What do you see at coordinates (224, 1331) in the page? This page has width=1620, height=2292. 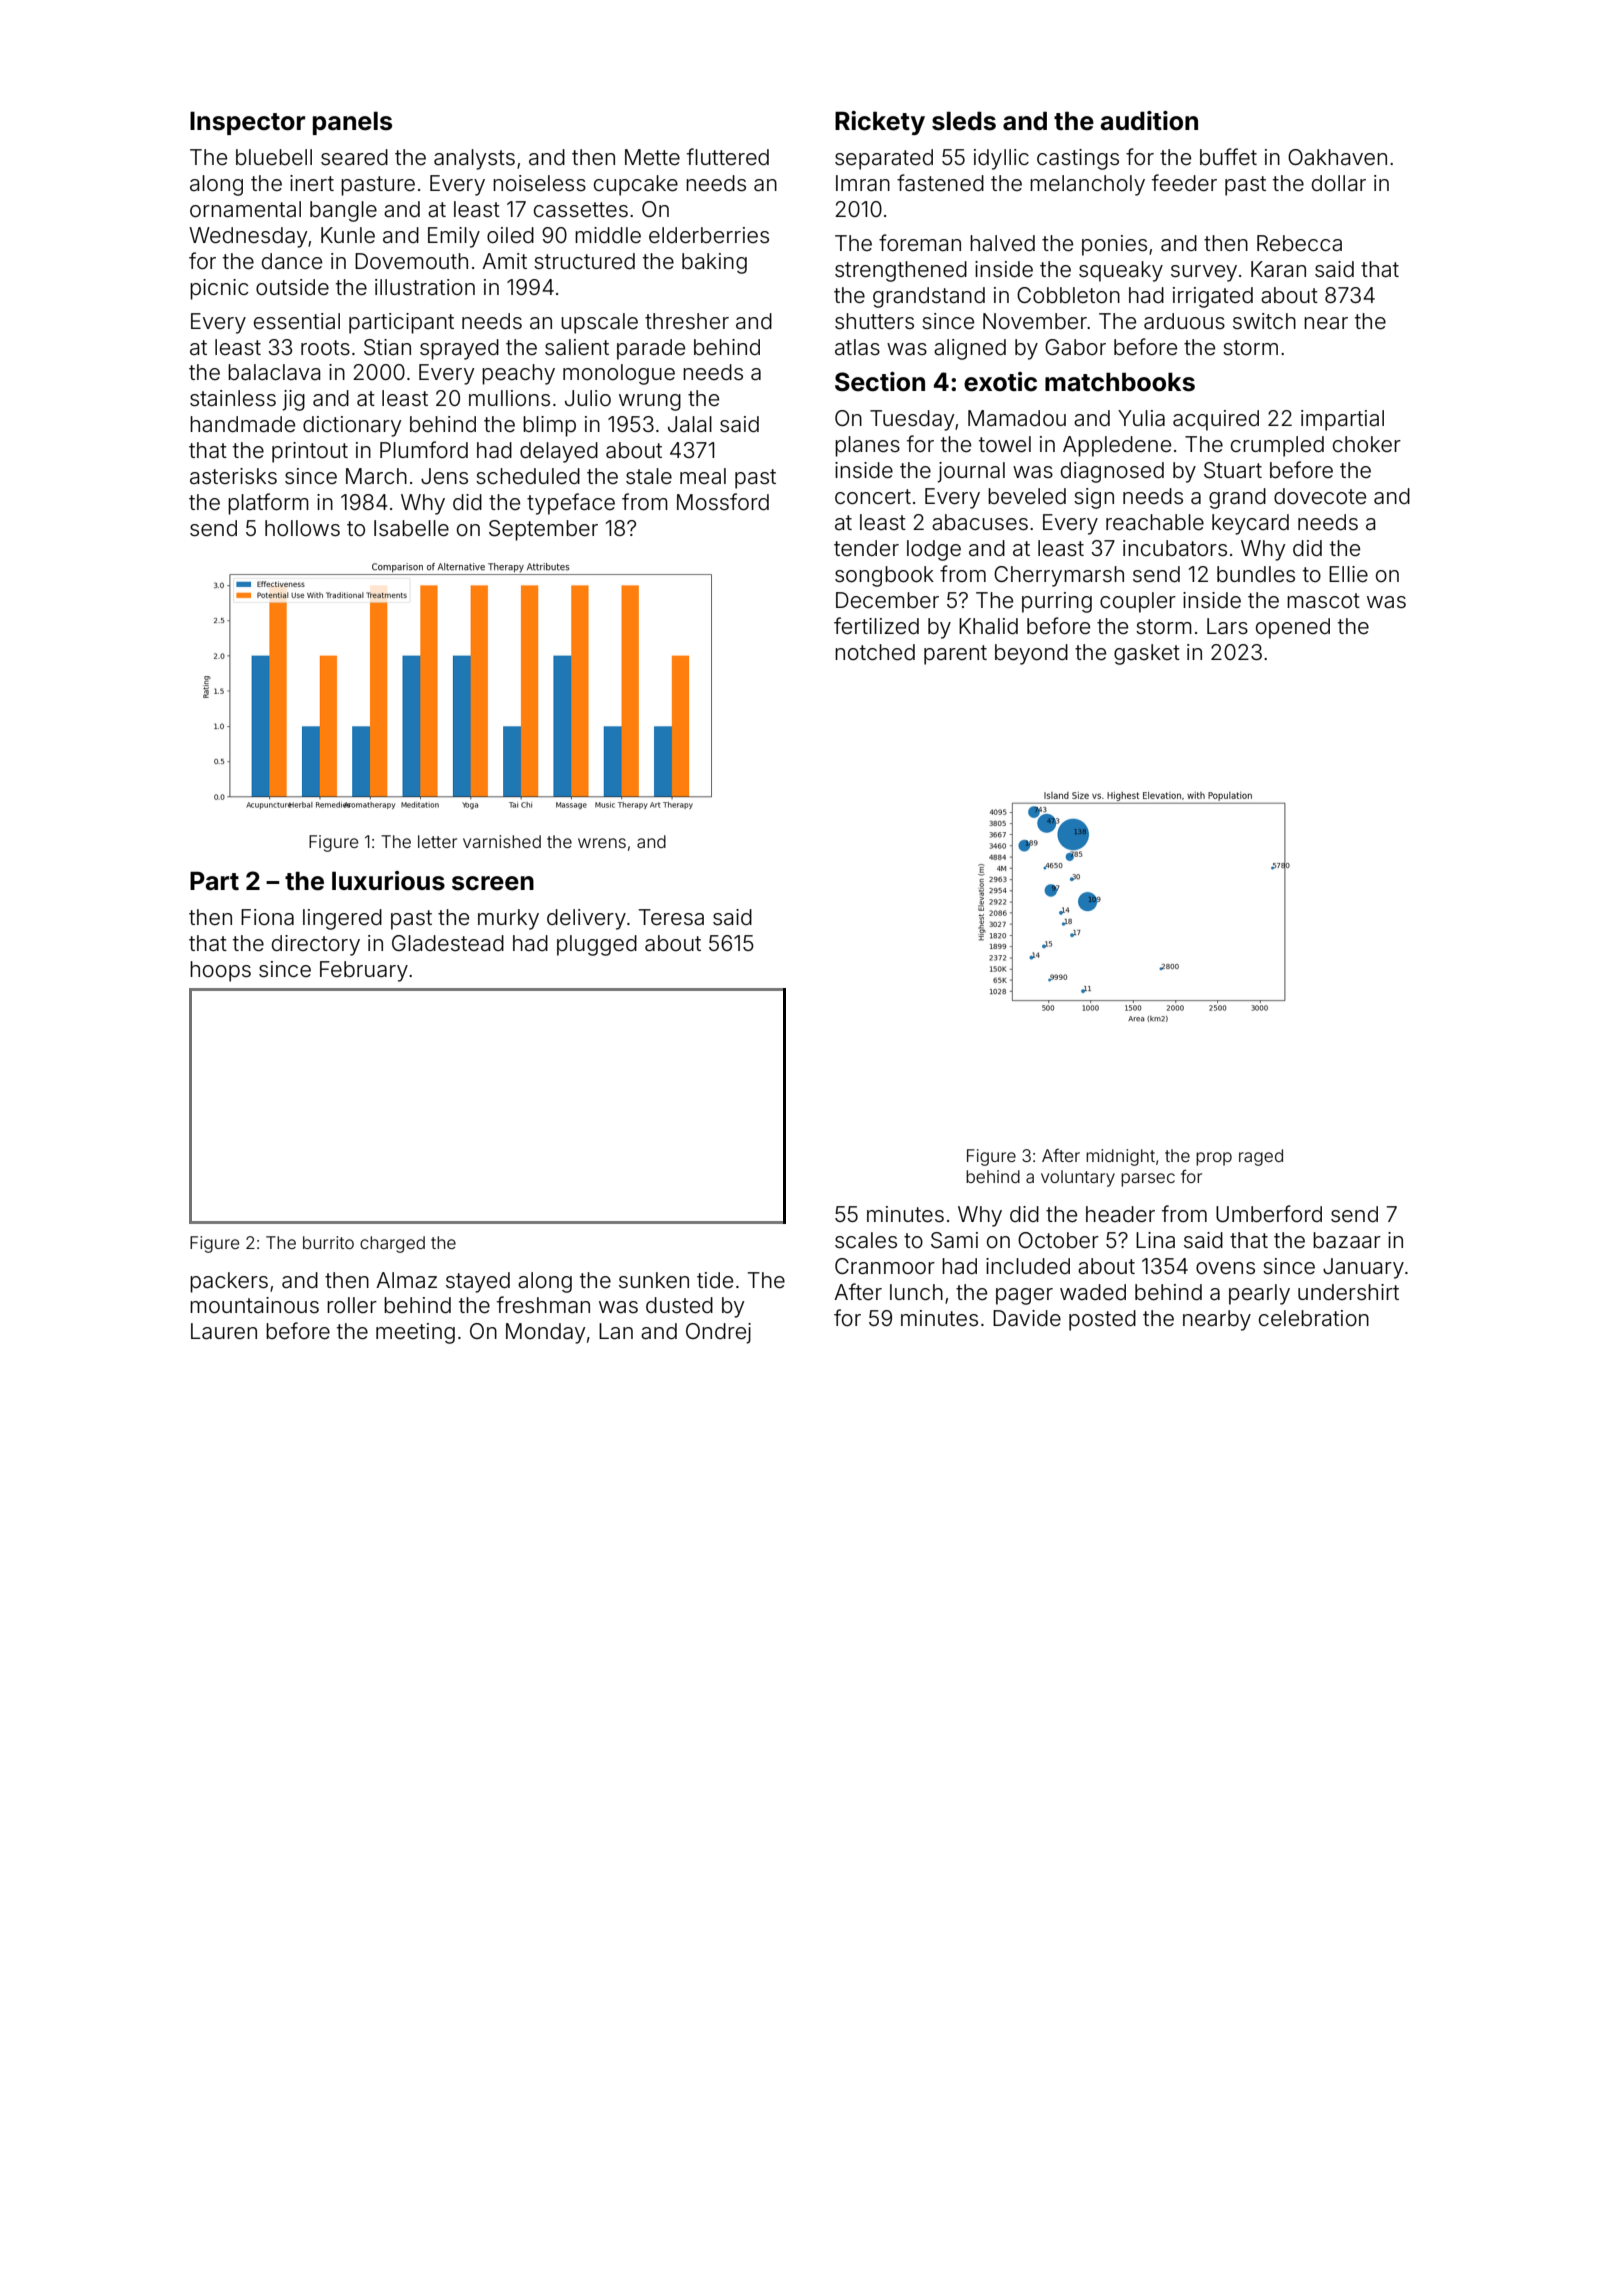 I see `Lauren` at bounding box center [224, 1331].
